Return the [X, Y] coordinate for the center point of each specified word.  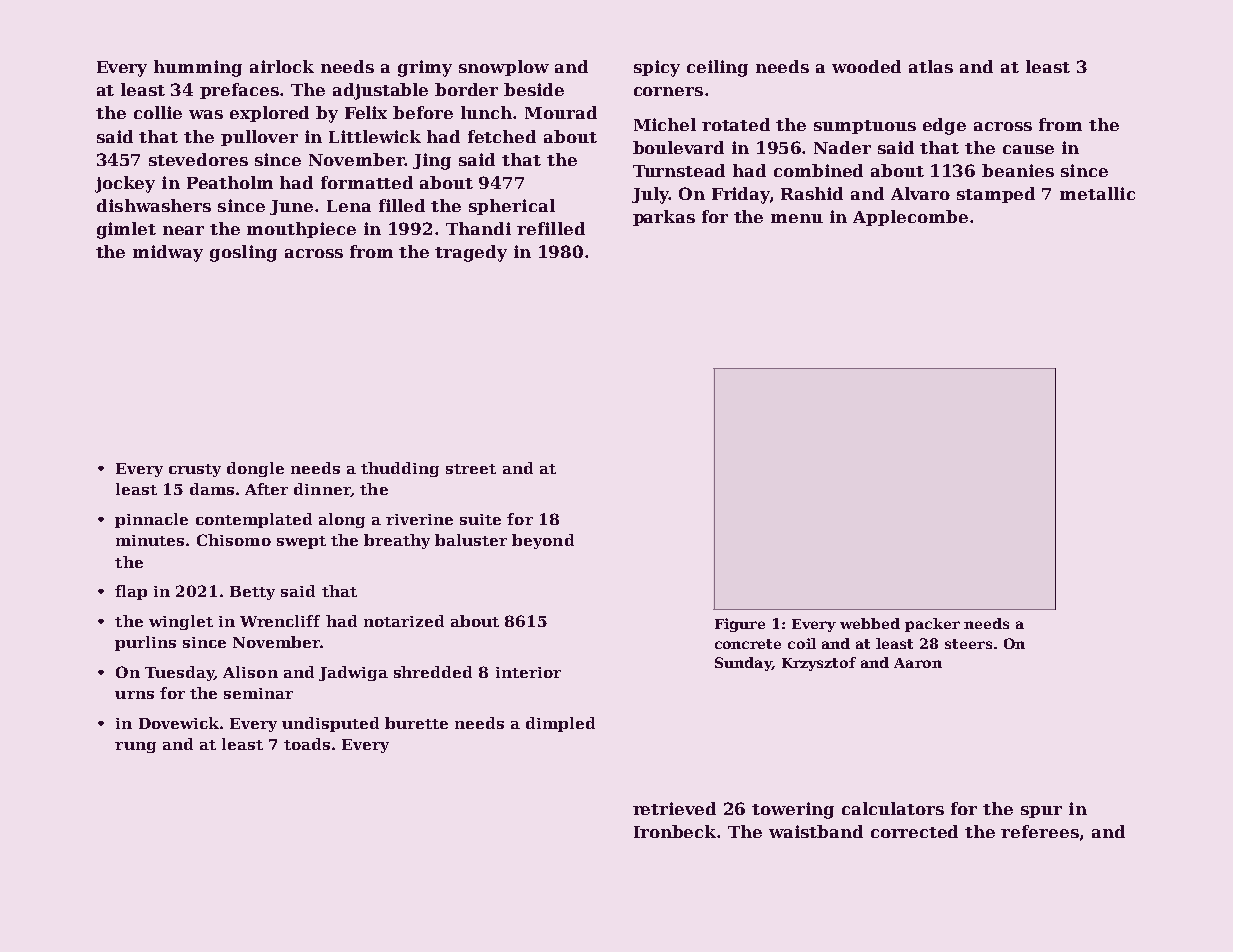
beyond [543, 541]
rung [135, 747]
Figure [740, 625]
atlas [931, 66]
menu [797, 218]
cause [1028, 149]
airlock [282, 66]
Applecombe [910, 218]
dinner [322, 489]
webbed [870, 623]
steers [968, 644]
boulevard [678, 147]
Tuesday [179, 673]
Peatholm [230, 182]
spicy [657, 68]
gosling [243, 253]
